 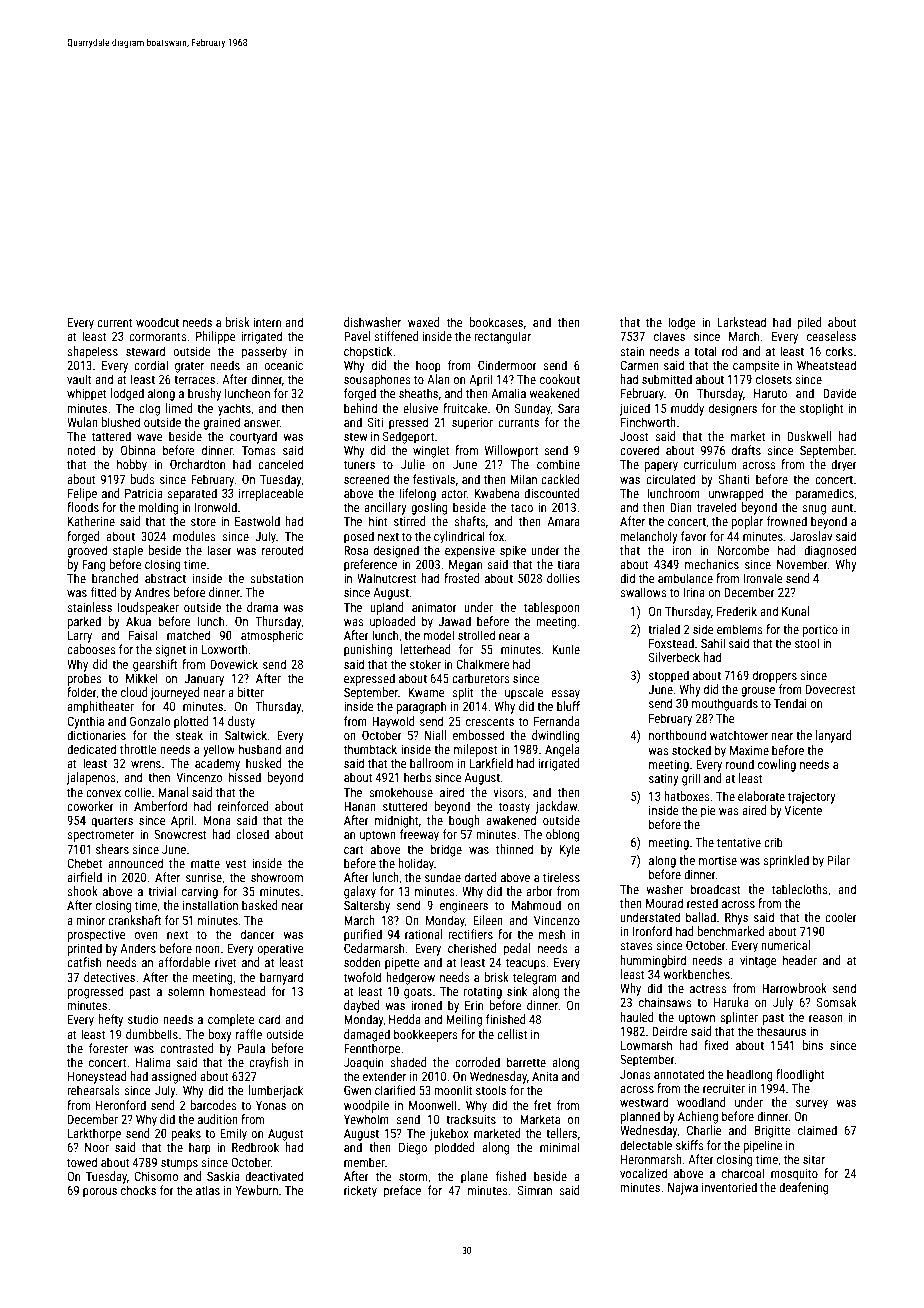 What do you see at coordinates (701, 917) in the screenshot?
I see `ballad` at bounding box center [701, 917].
